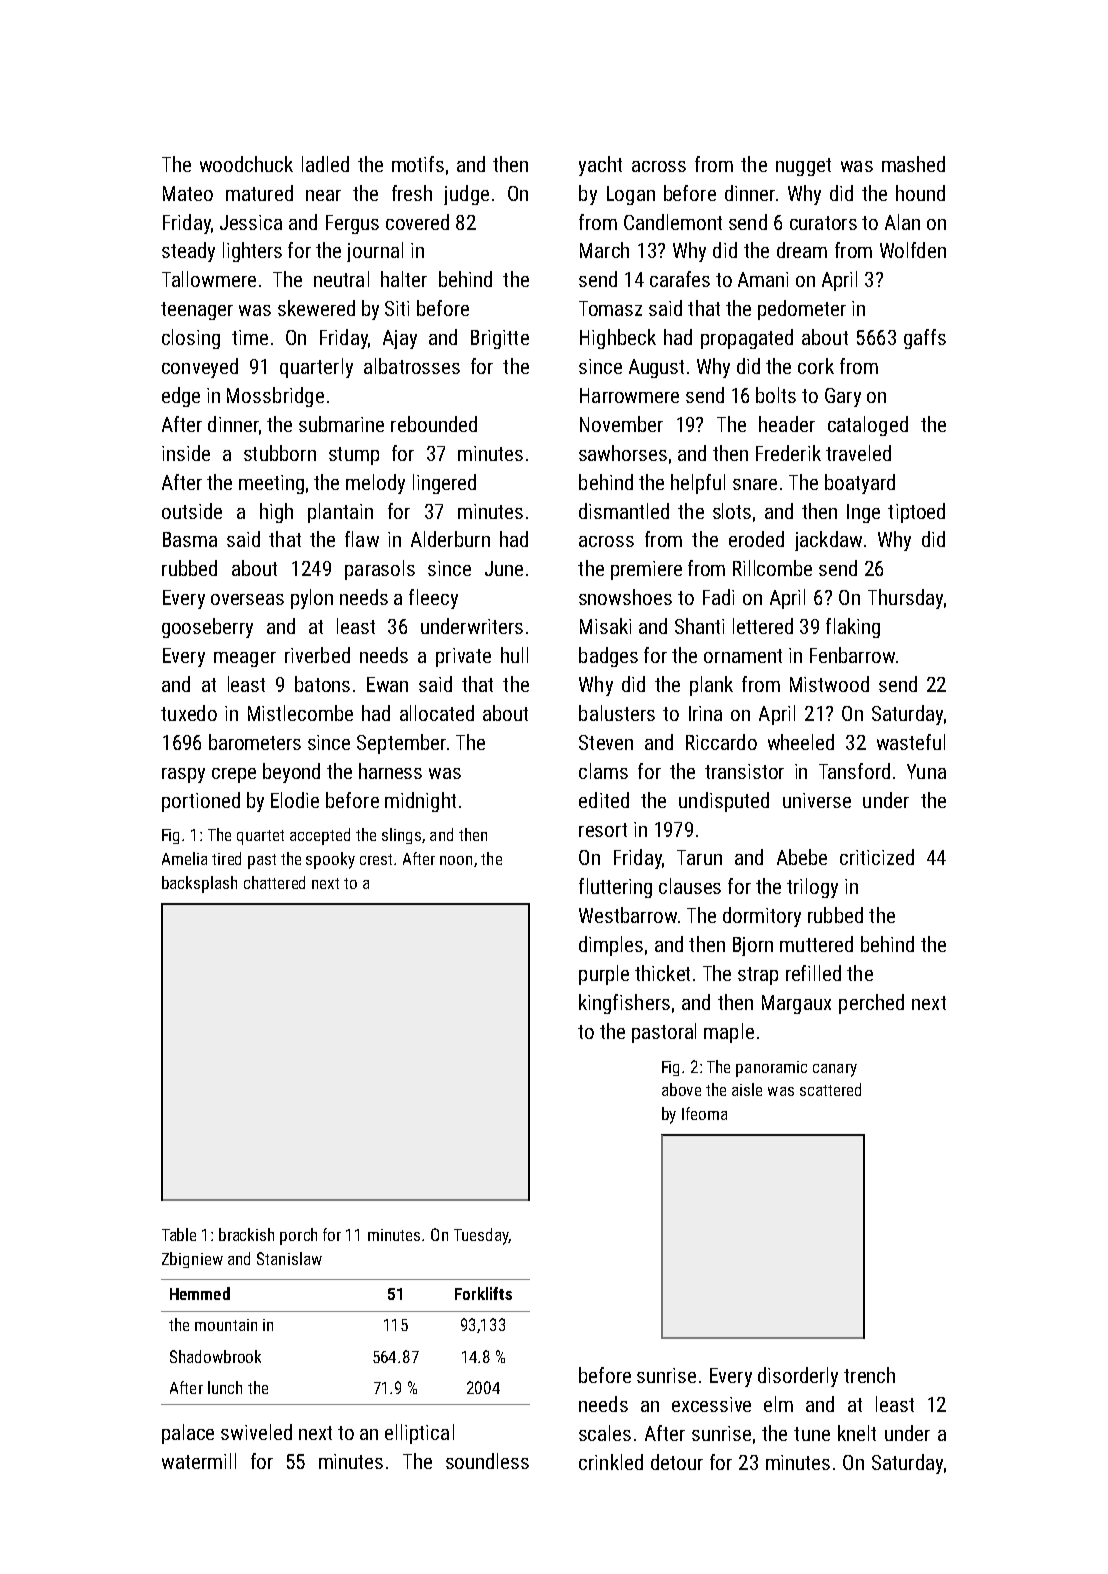 Image resolution: width=1108 pixels, height=1574 pixels. I want to click on nugget, so click(803, 167).
